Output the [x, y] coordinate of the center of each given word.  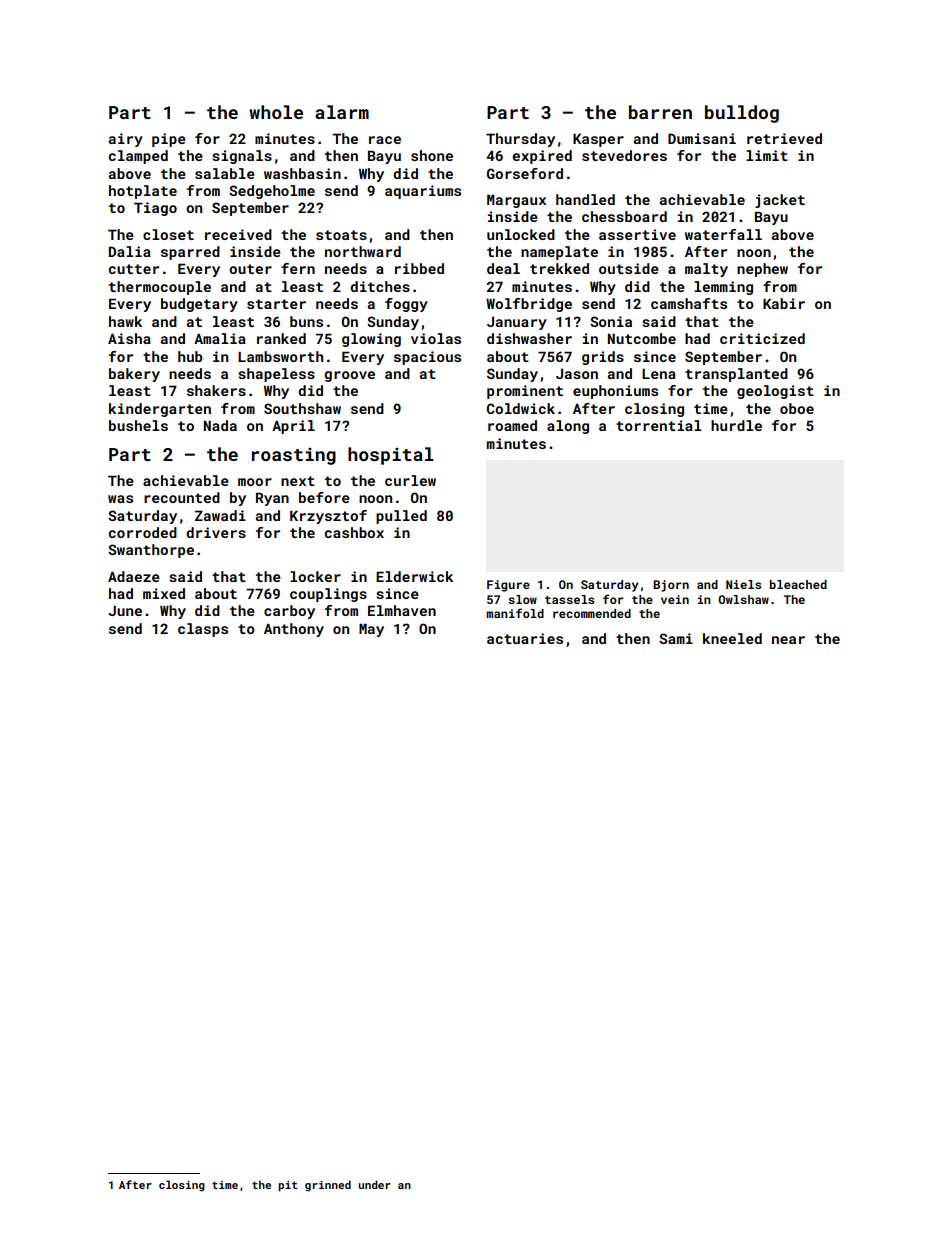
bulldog [742, 114]
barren [660, 112]
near [788, 640]
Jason [577, 374]
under [374, 1184]
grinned [328, 1186]
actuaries [525, 638]
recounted [182, 497]
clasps [203, 630]
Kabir [784, 303]
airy [126, 140]
